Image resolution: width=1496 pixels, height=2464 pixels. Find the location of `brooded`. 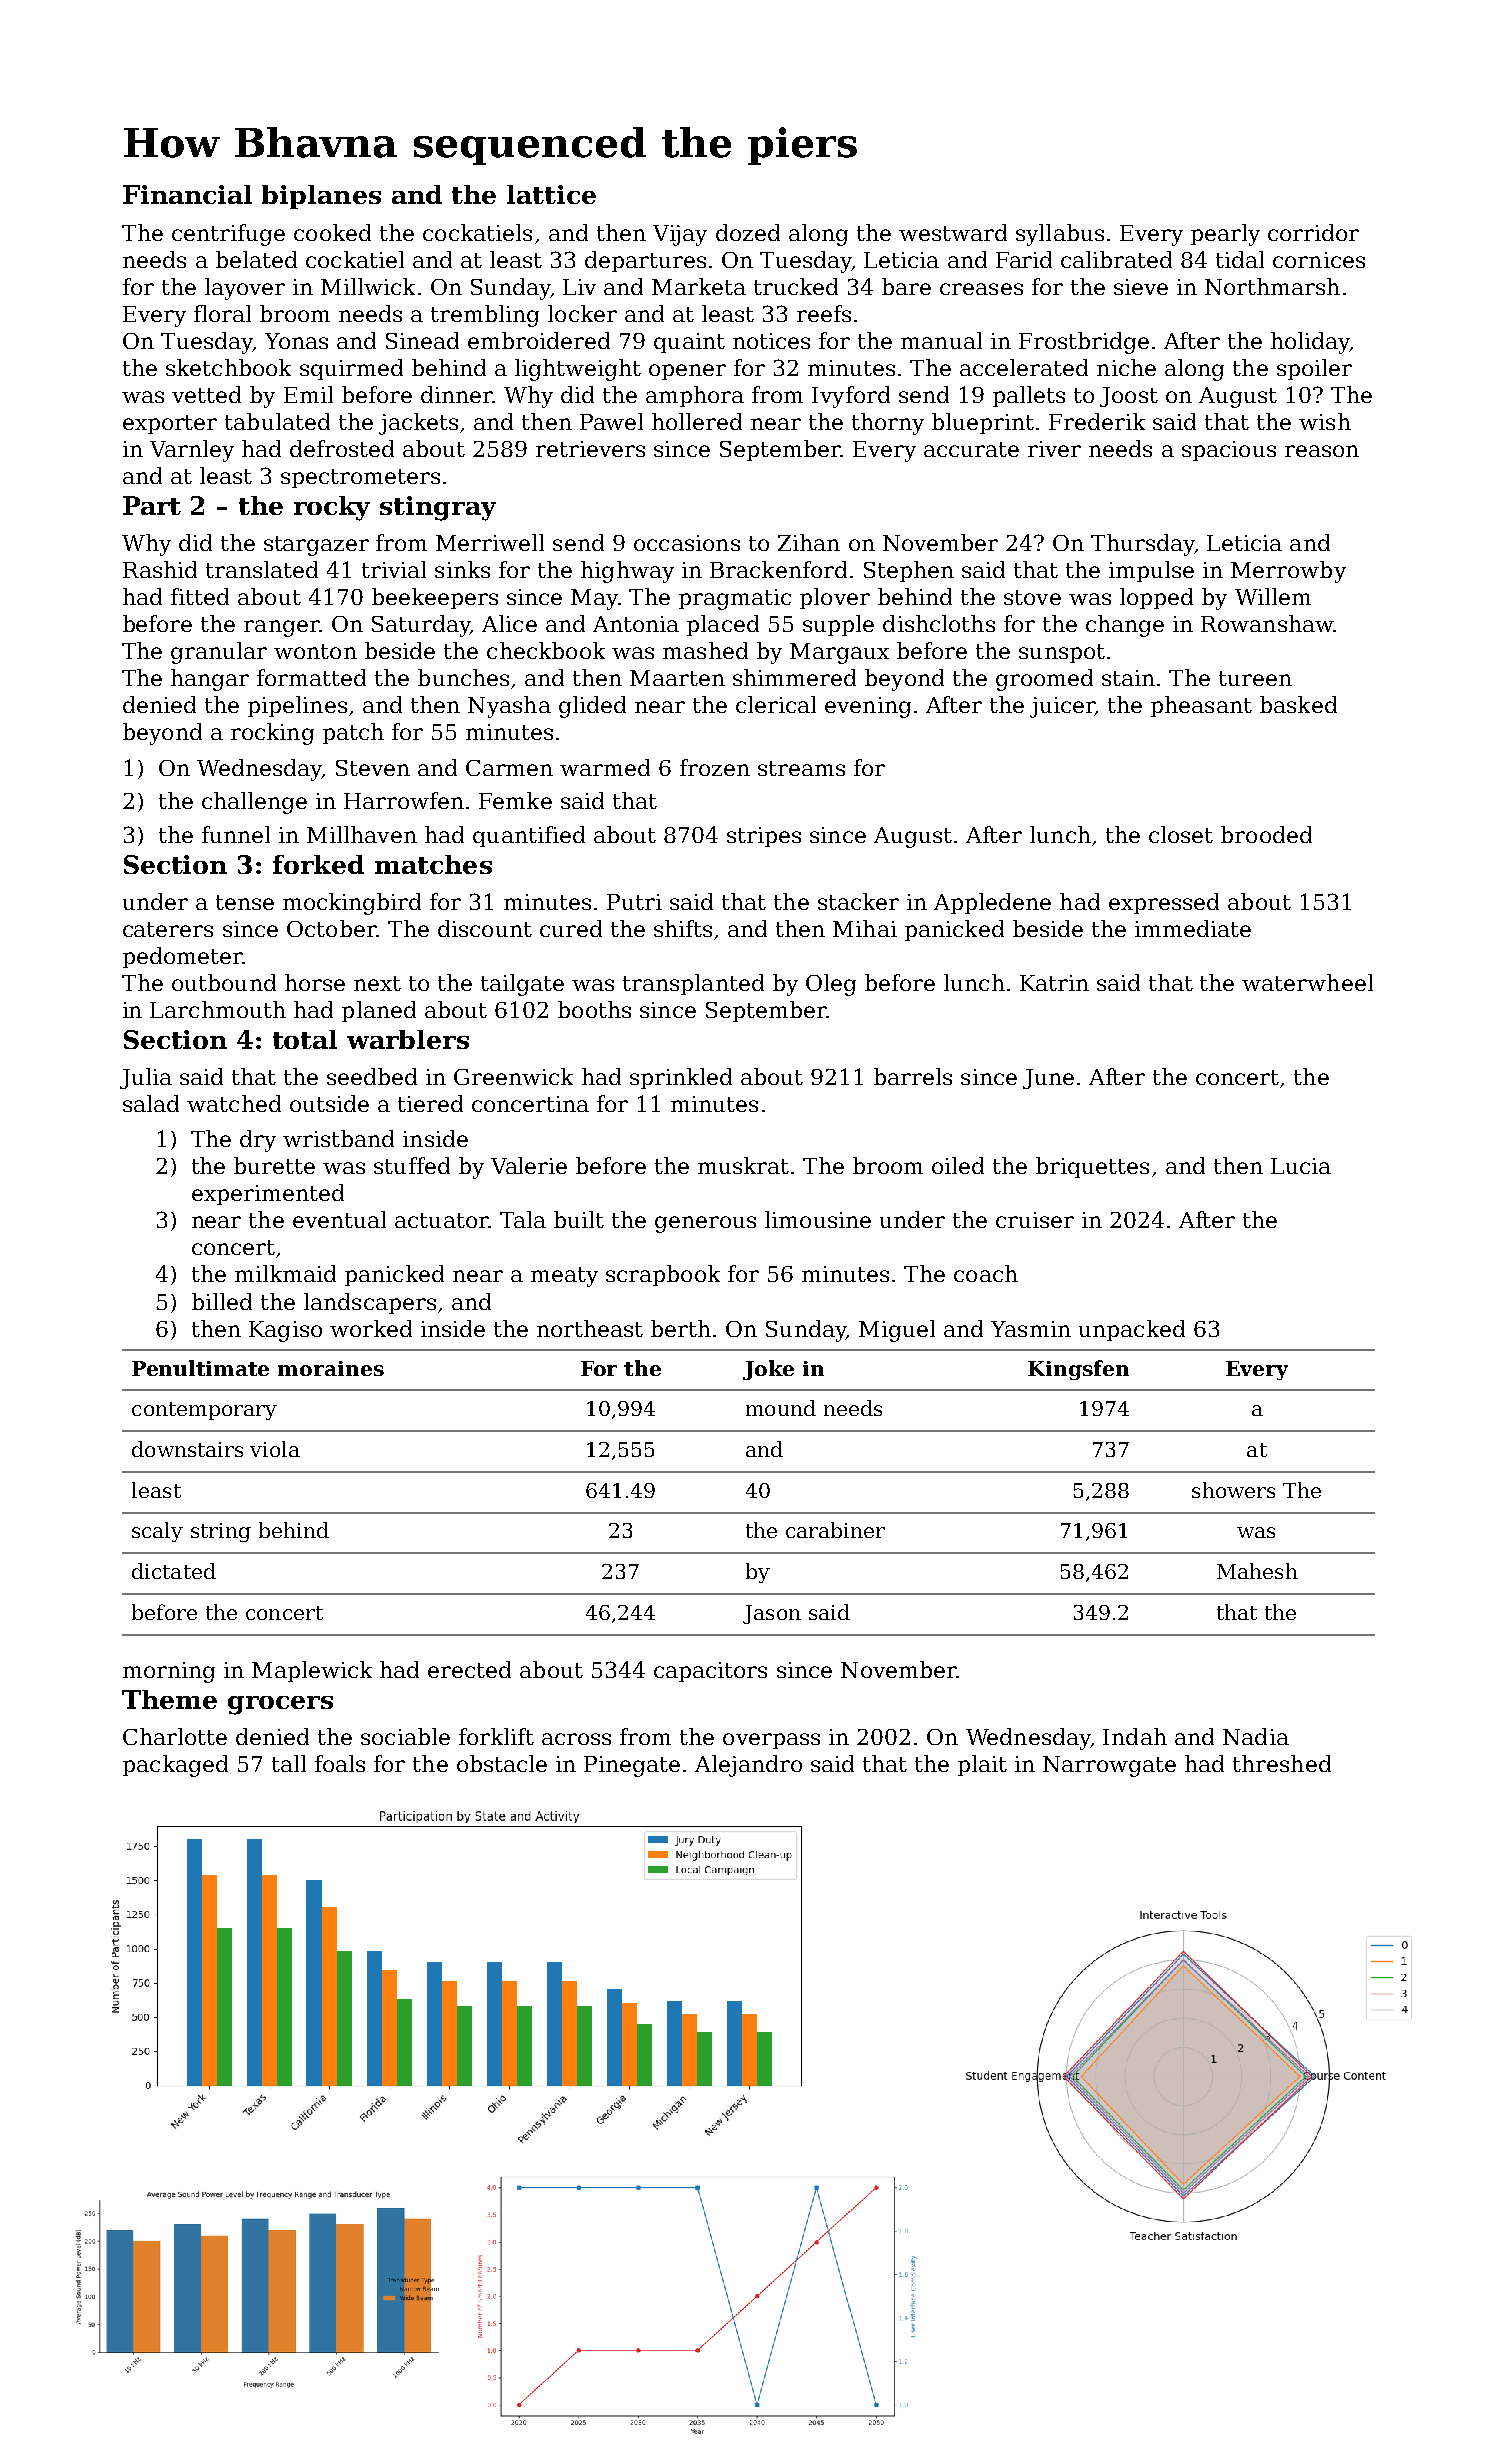

brooded is located at coordinates (1266, 834).
